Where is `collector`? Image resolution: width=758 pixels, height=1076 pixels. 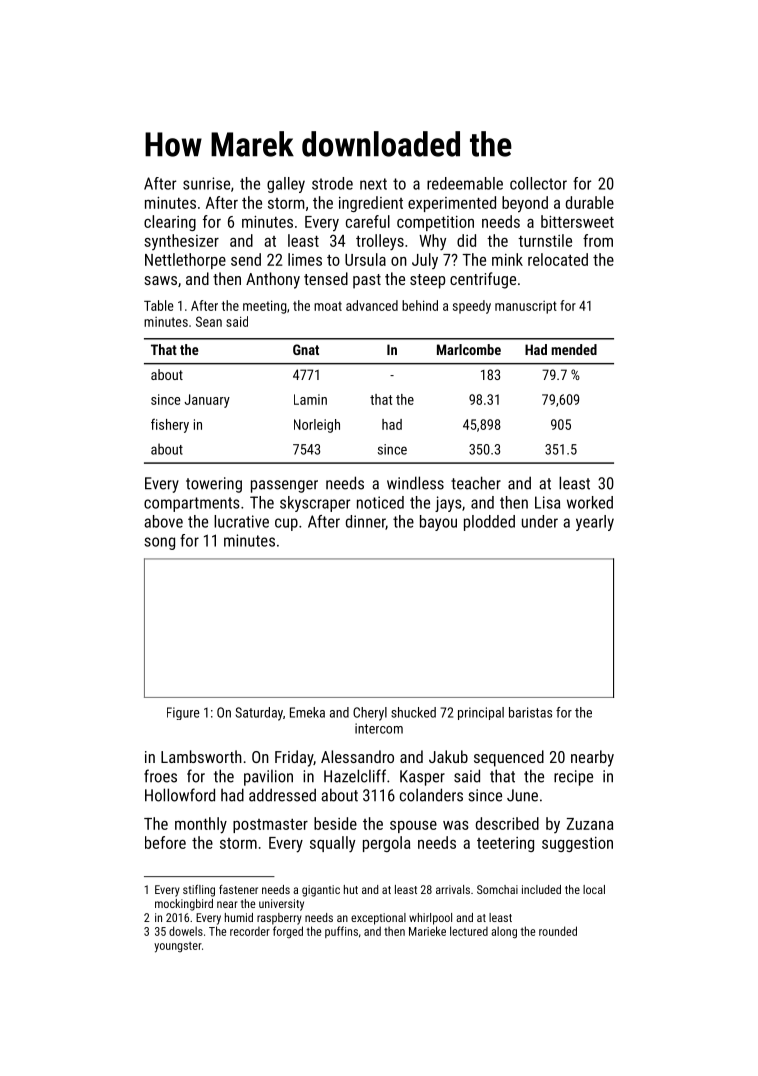 collector is located at coordinates (538, 183).
